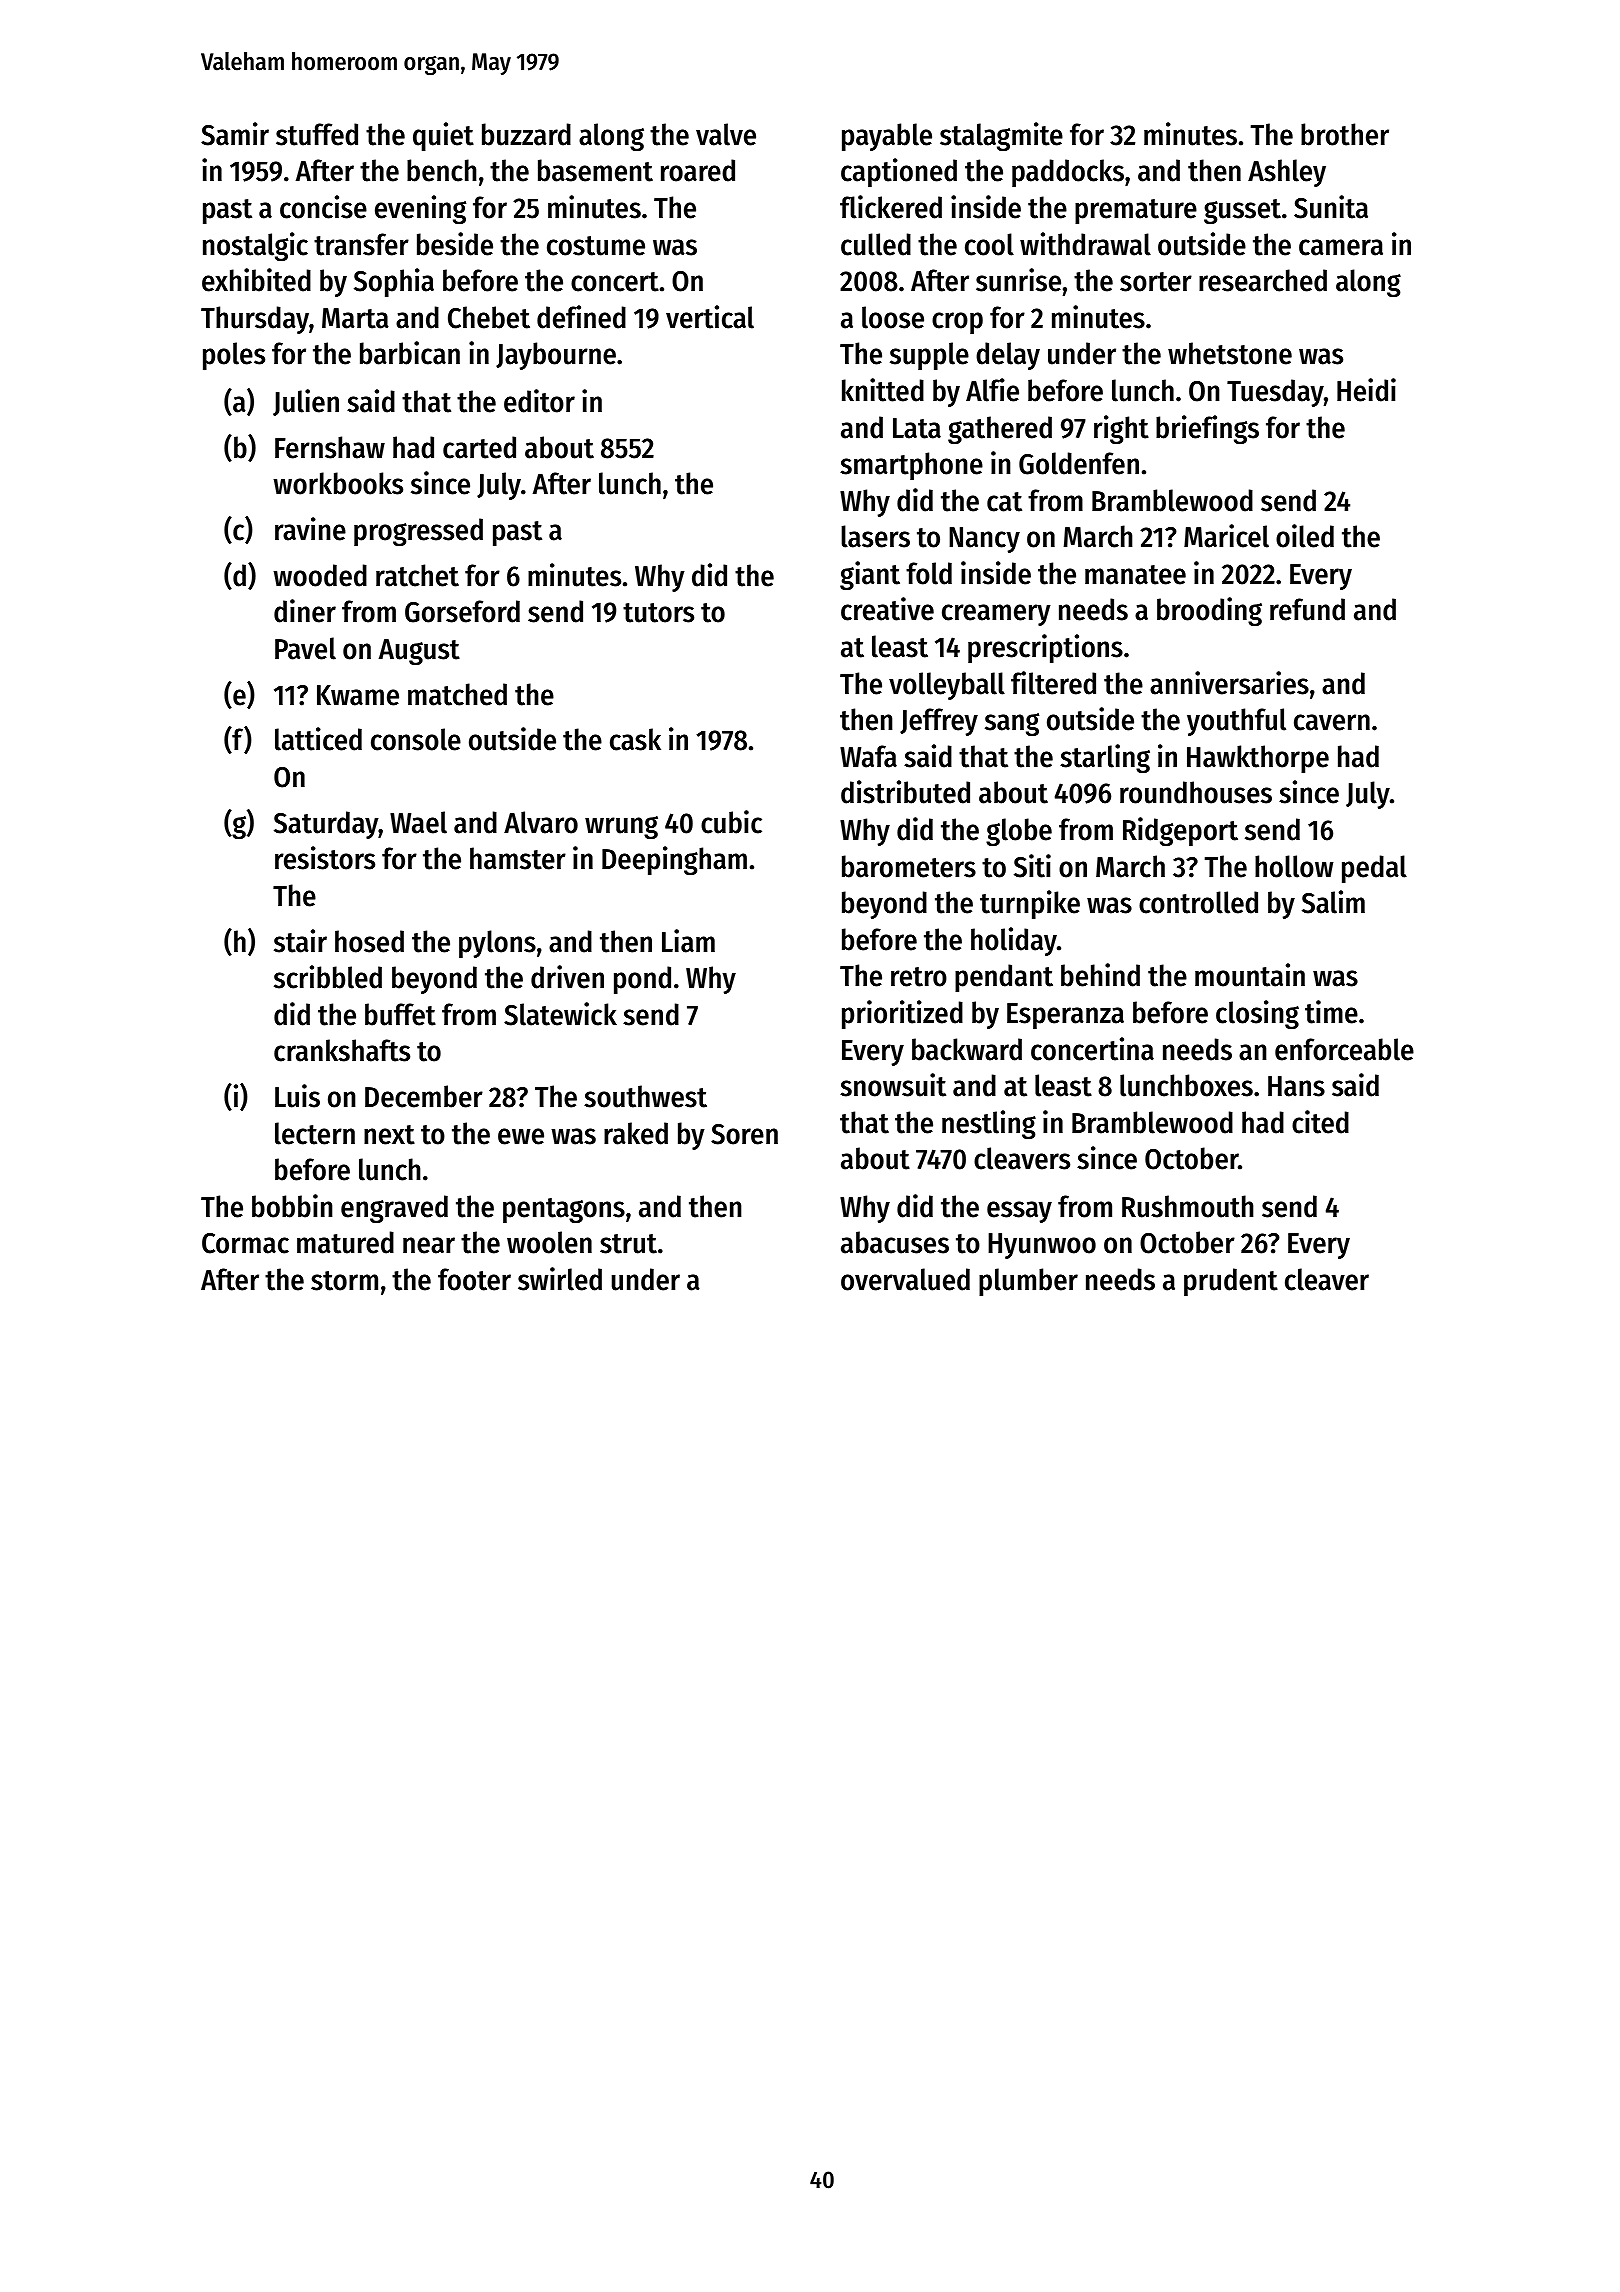 The image size is (1620, 2292). I want to click on brother, so click(1345, 134).
